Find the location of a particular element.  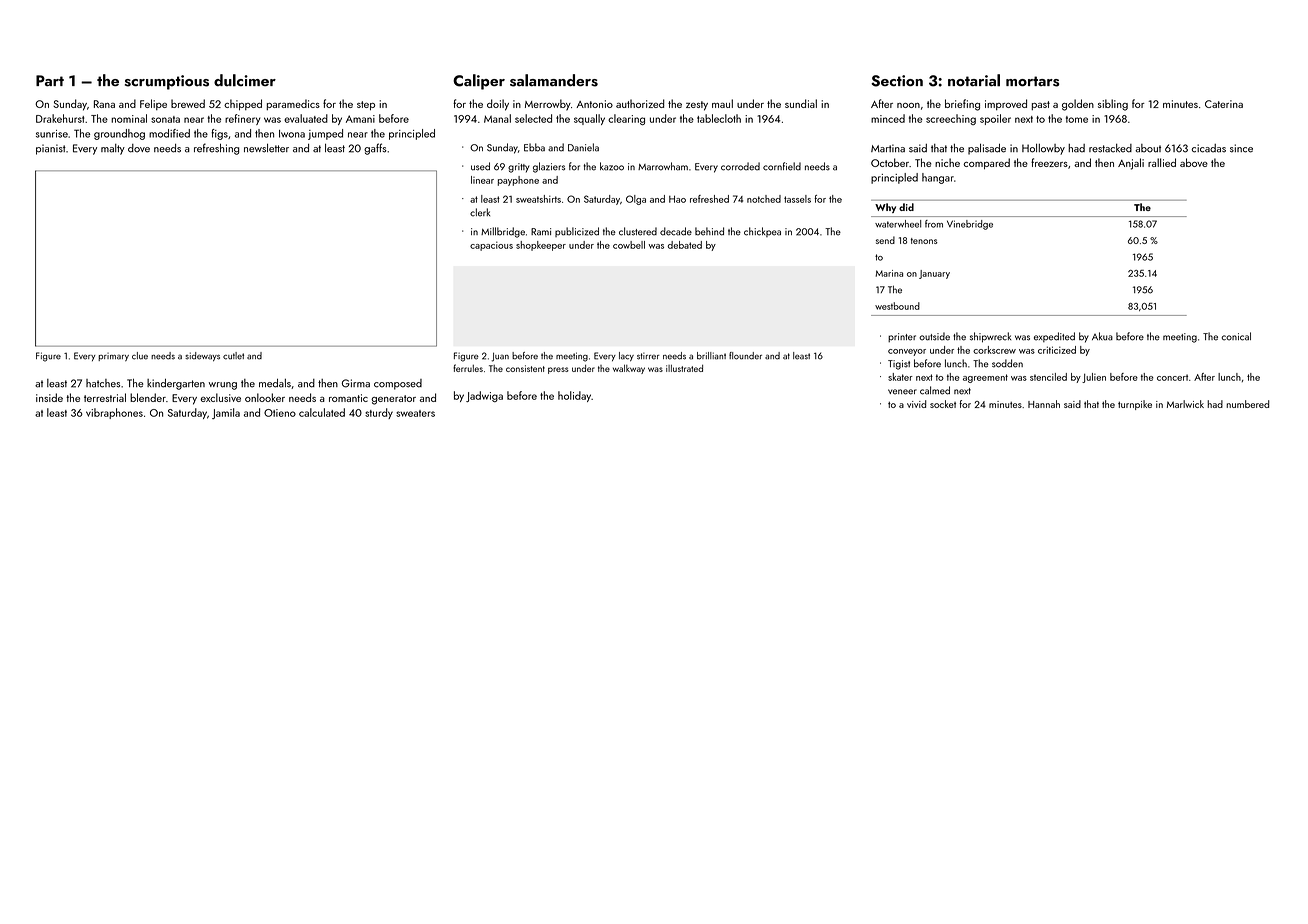

Rana is located at coordinates (104, 104).
